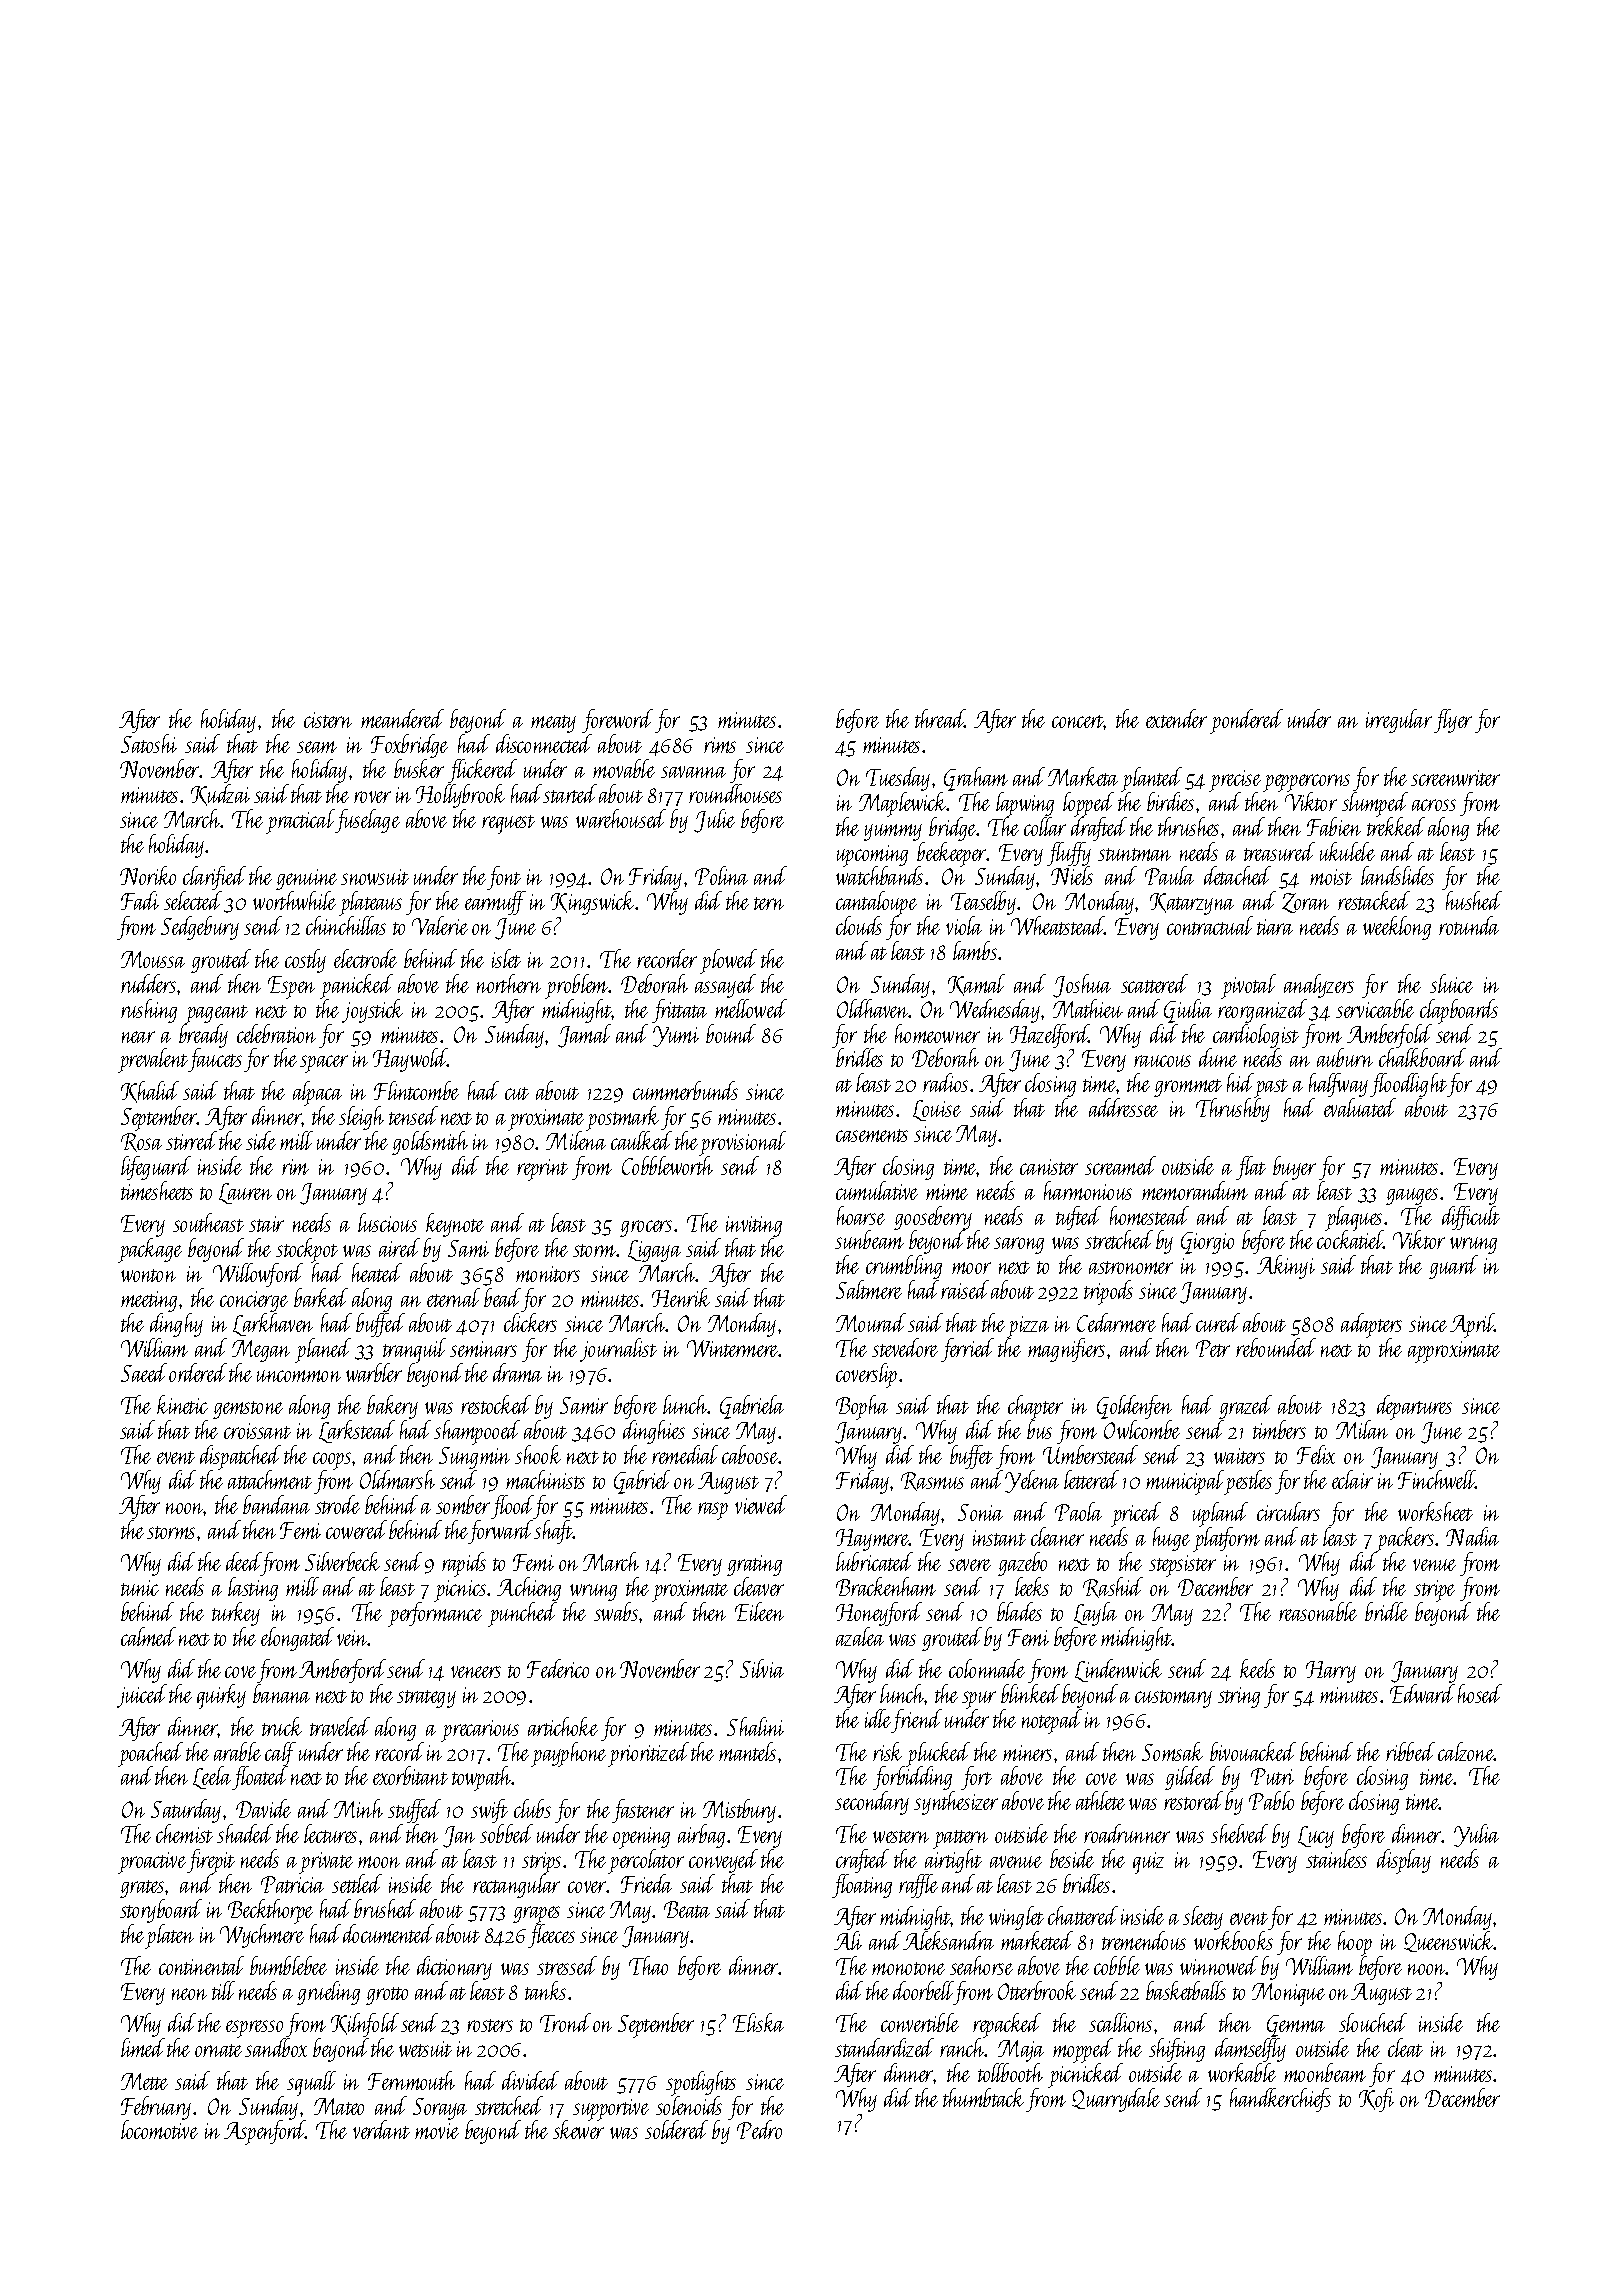  Describe the element at coordinates (1318, 1611) in the screenshot. I see `reasonable` at that location.
